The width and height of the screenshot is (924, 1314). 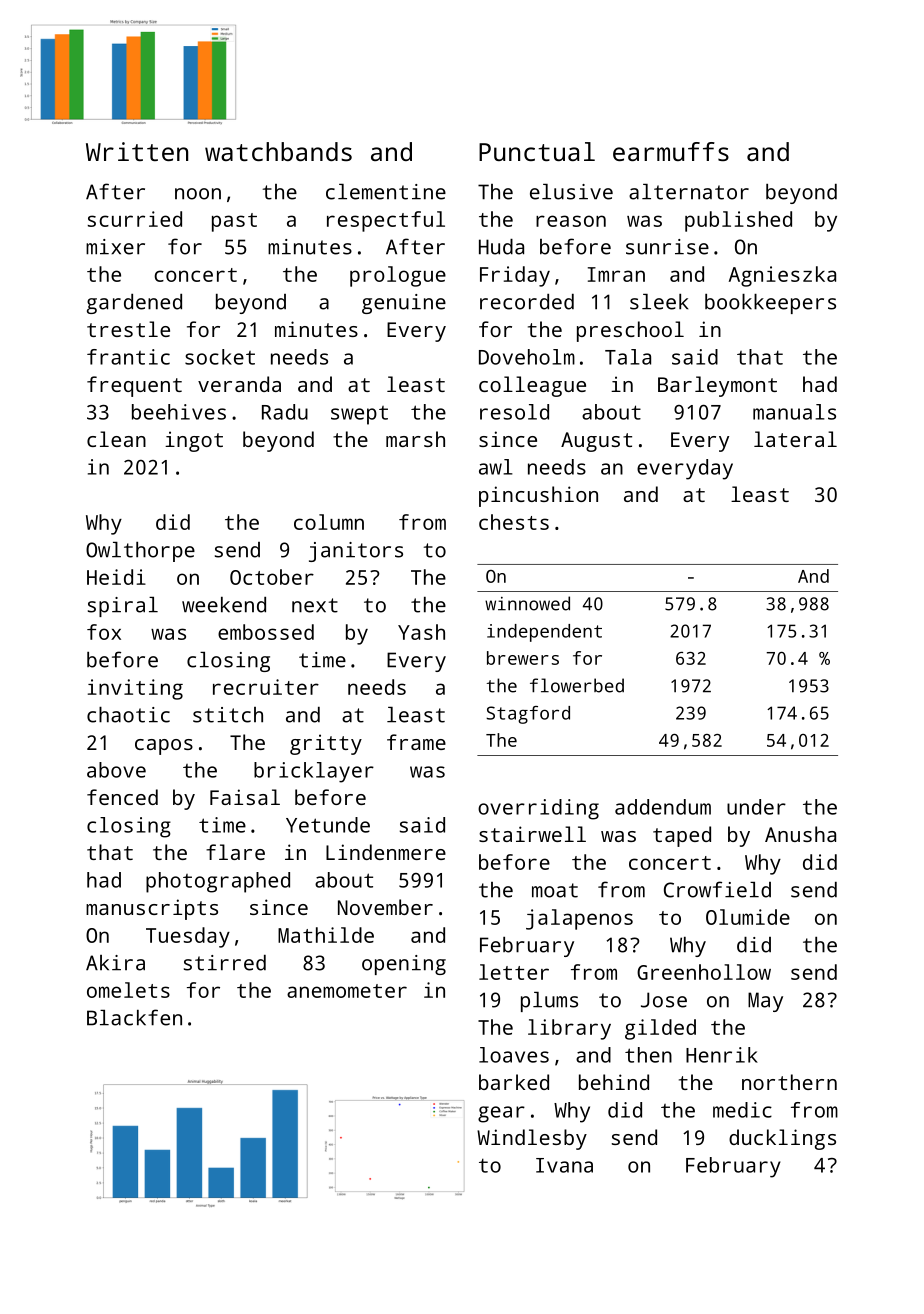 What do you see at coordinates (224, 605) in the screenshot?
I see `weekend` at bounding box center [224, 605].
